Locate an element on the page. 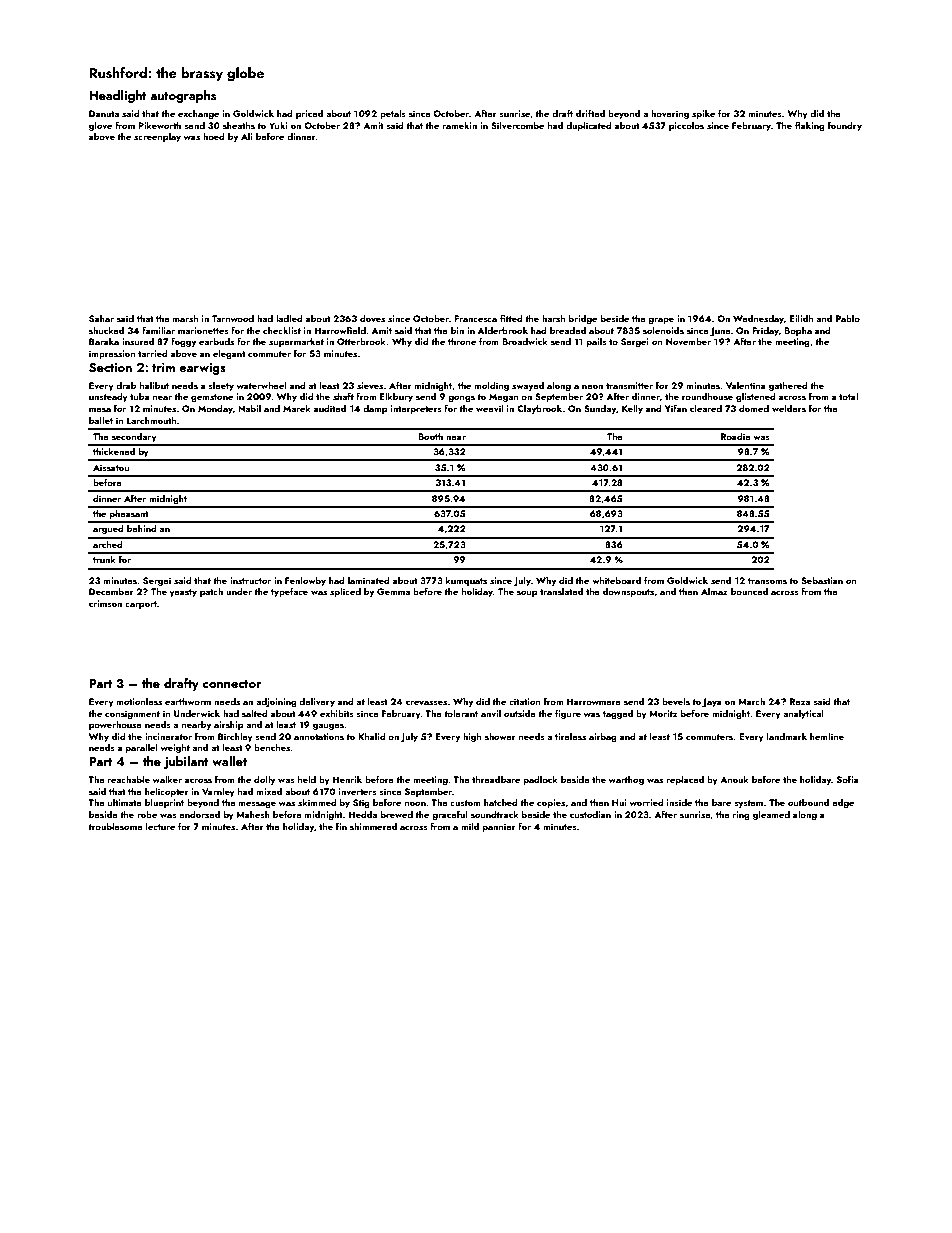 This page has height=1233, width=952. petals is located at coordinates (393, 114).
